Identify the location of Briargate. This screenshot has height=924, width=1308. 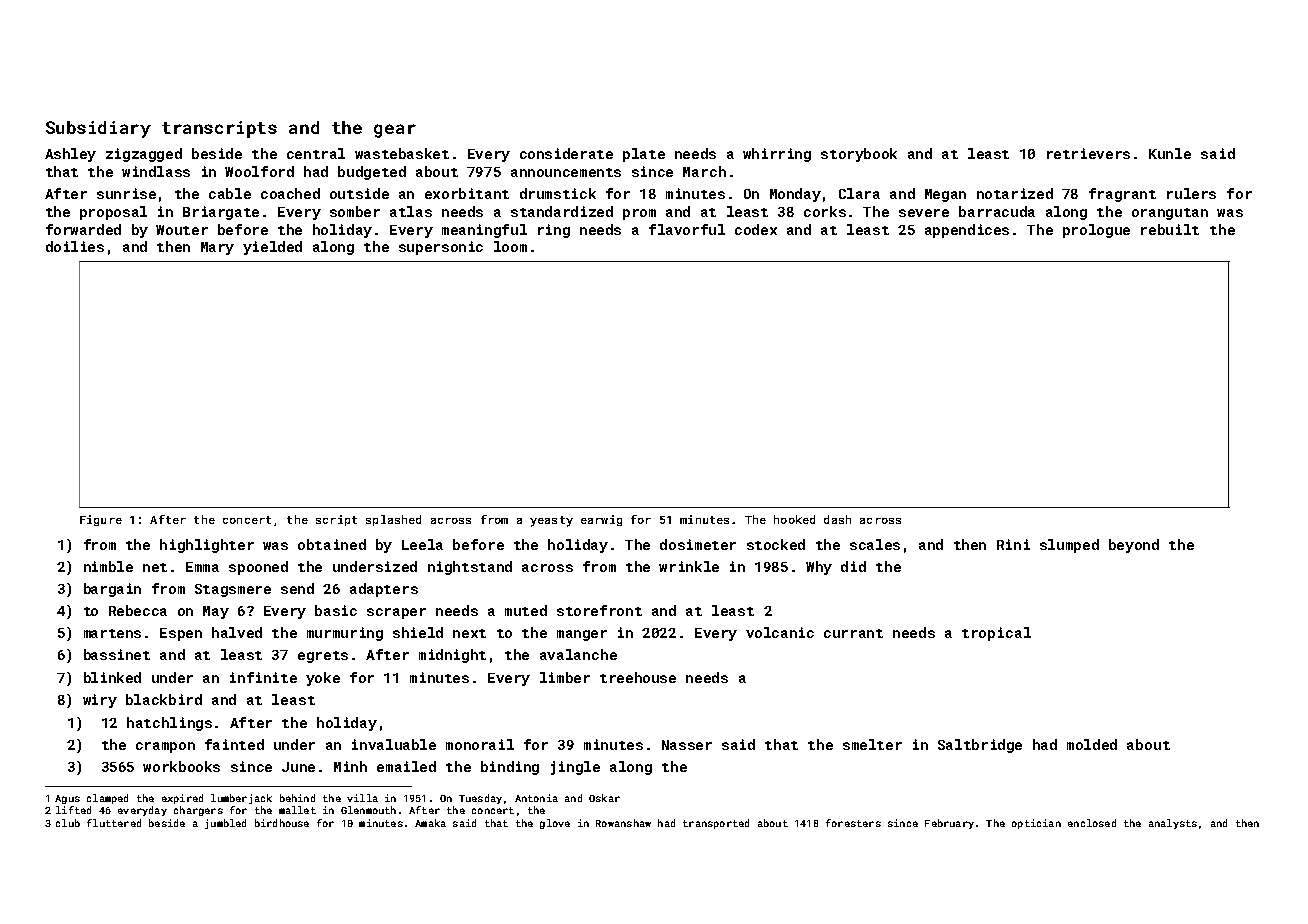
(221, 213).
